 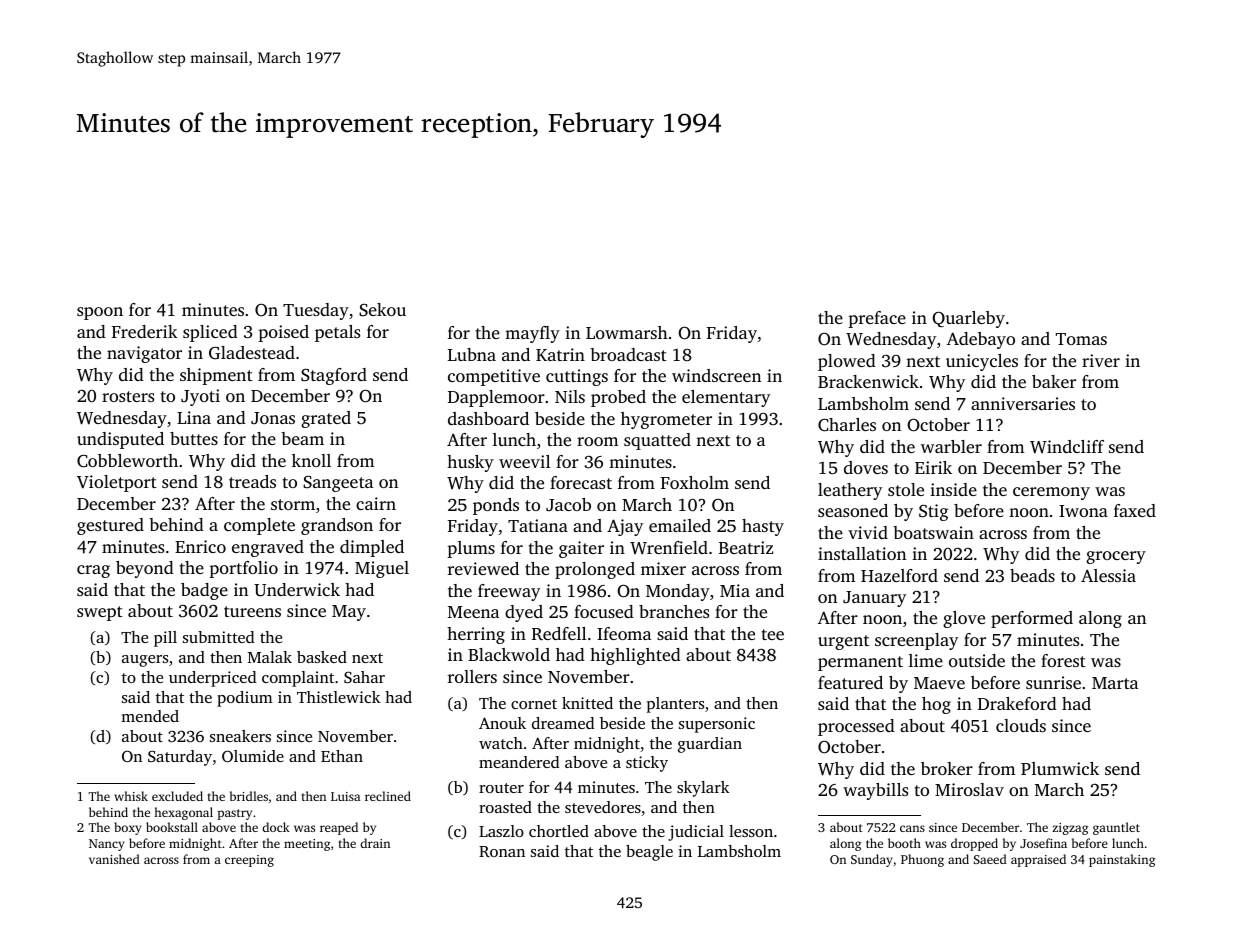 What do you see at coordinates (345, 796) in the page?
I see `Luisa` at bounding box center [345, 796].
